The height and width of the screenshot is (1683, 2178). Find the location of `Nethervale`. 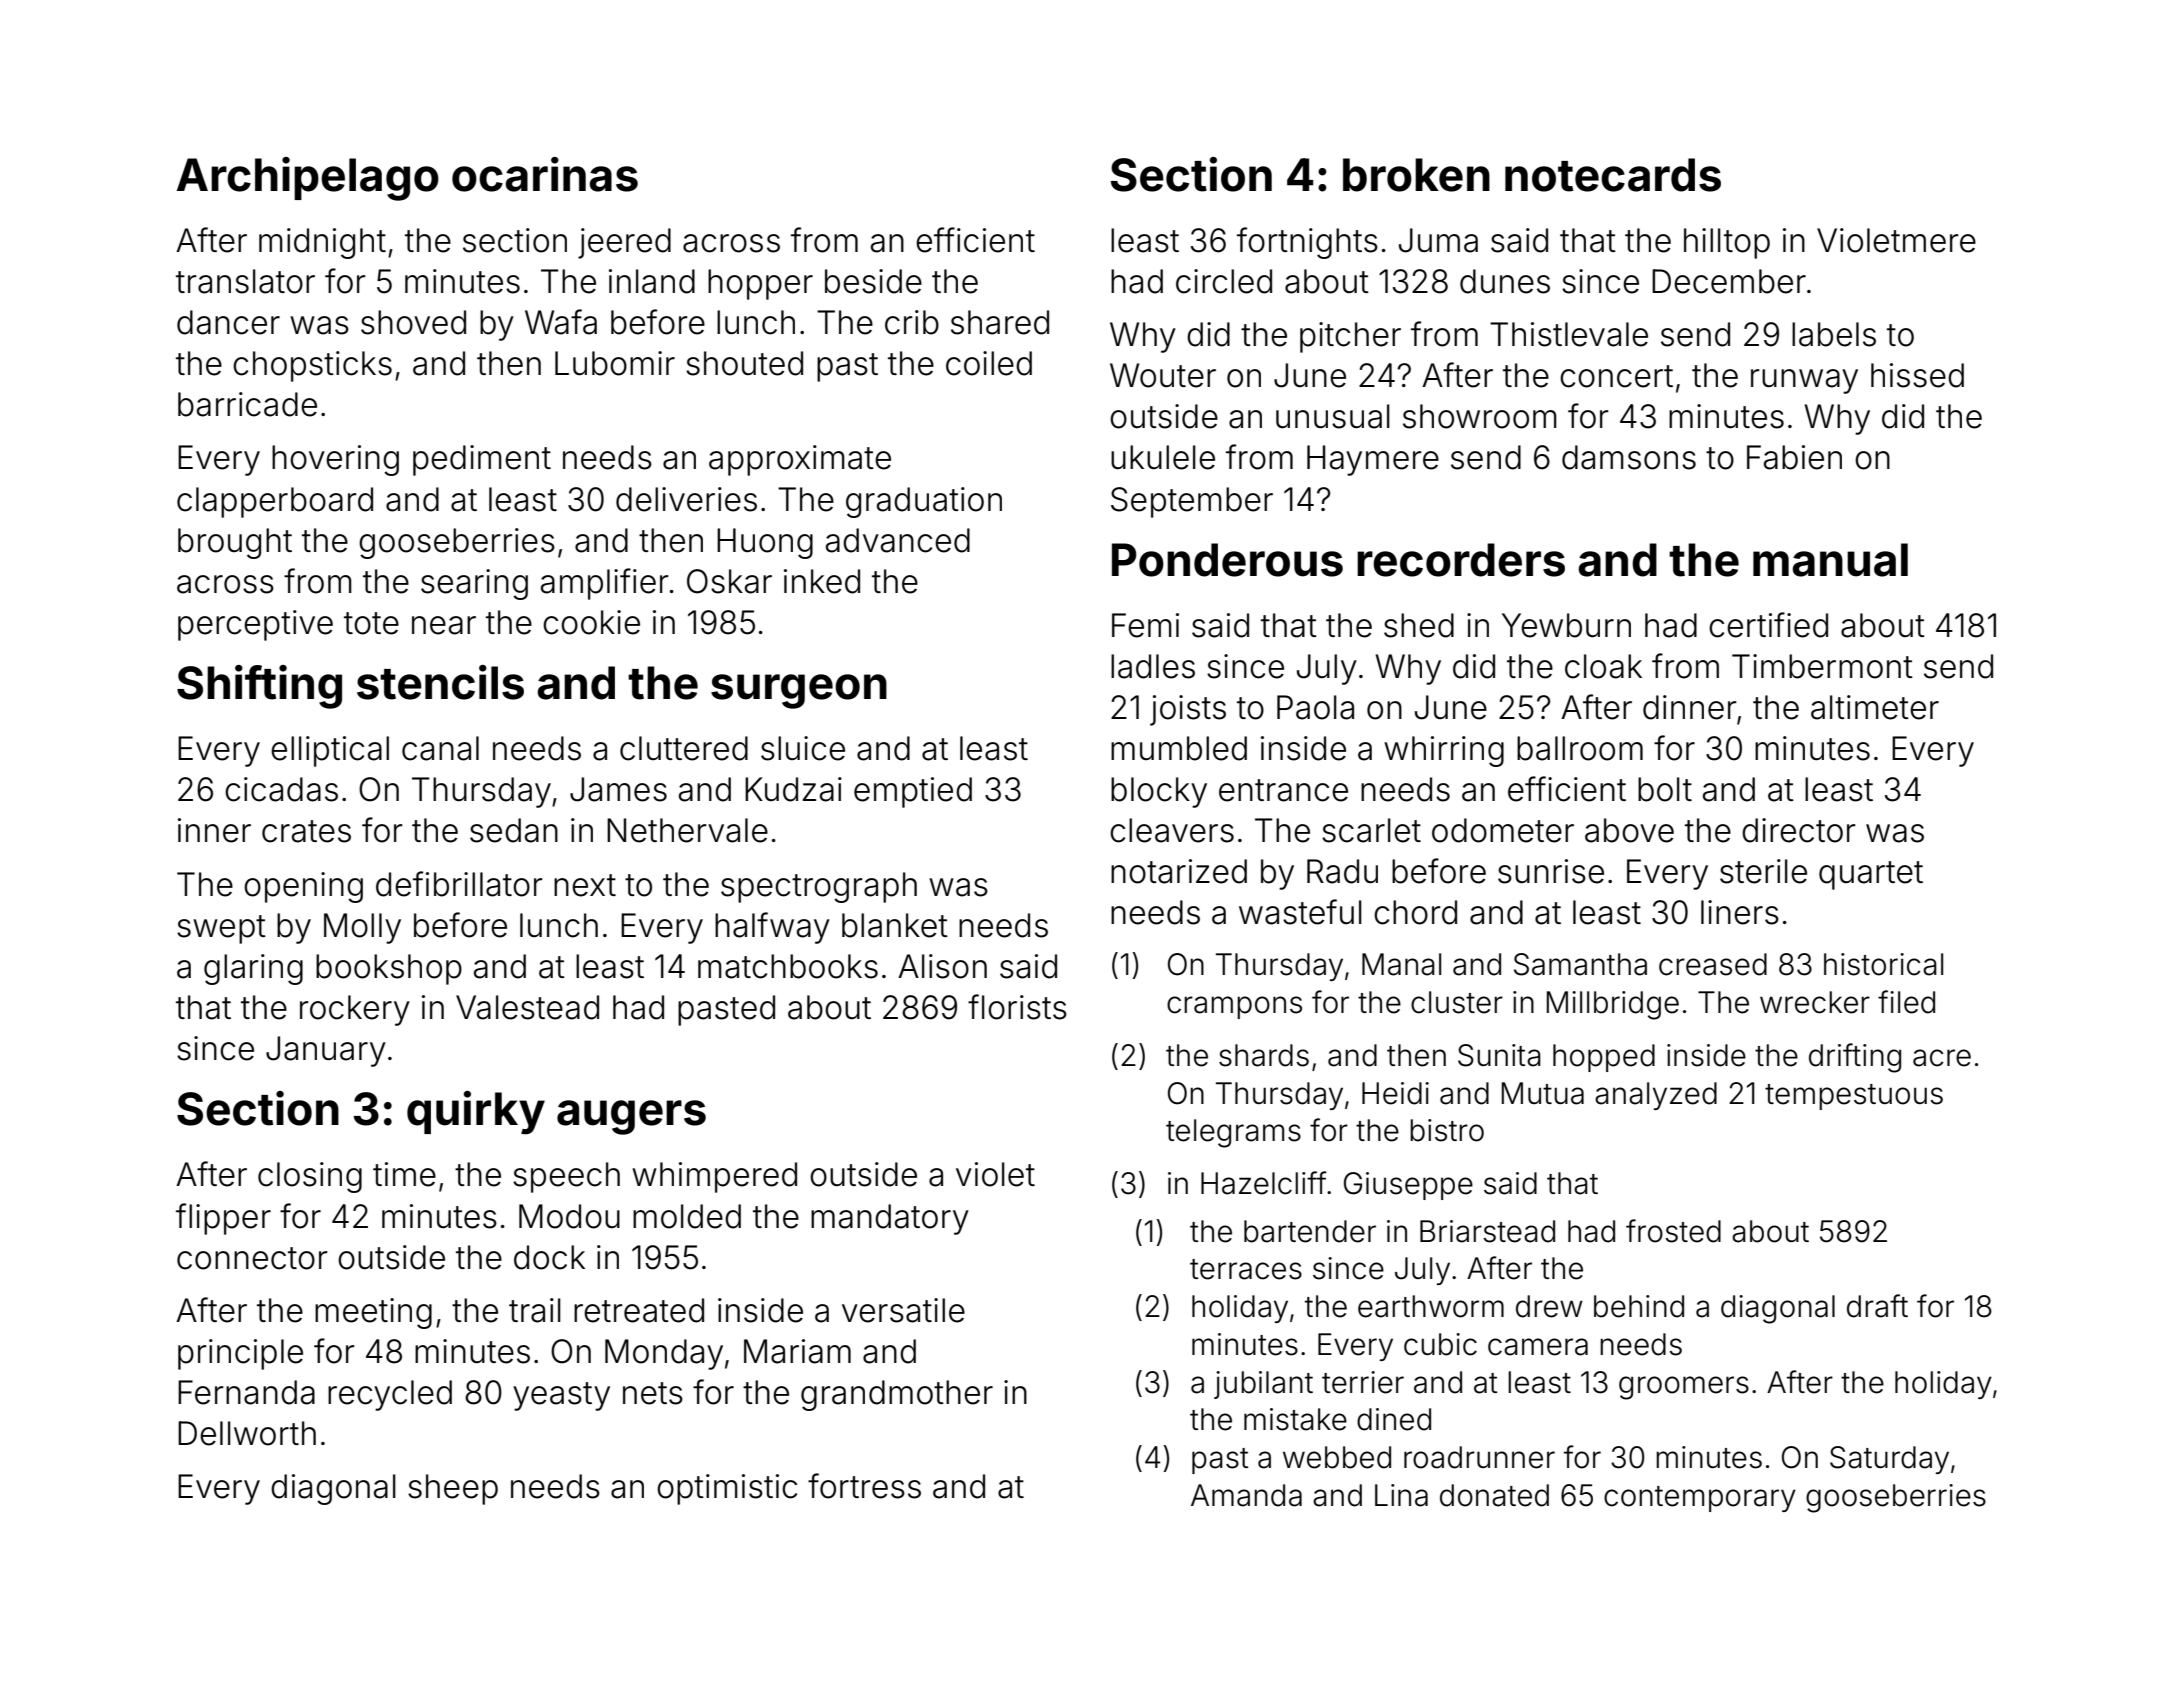

Nethervale is located at coordinates (687, 830).
